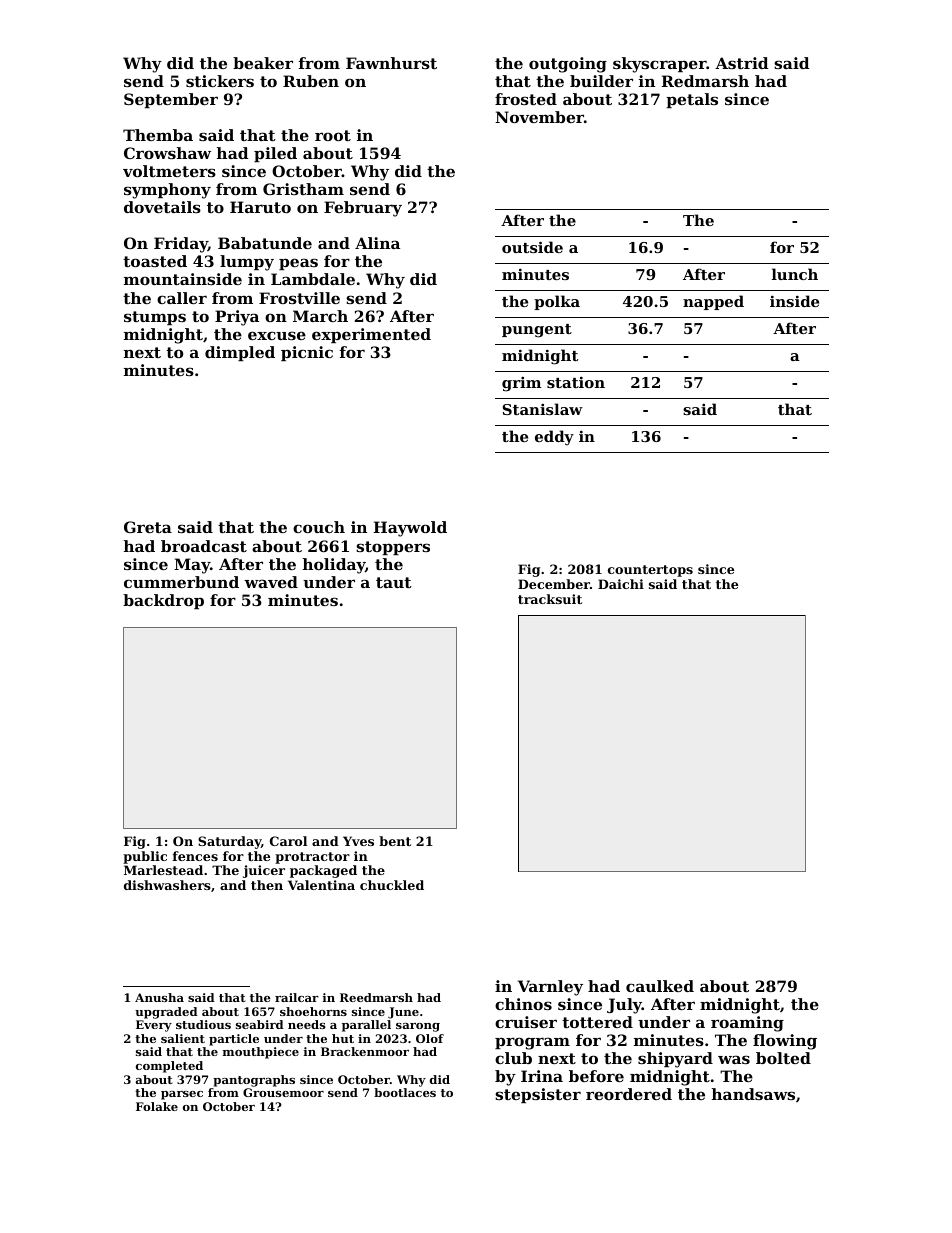 Image resolution: width=952 pixels, height=1233 pixels. I want to click on reordered, so click(629, 1094).
